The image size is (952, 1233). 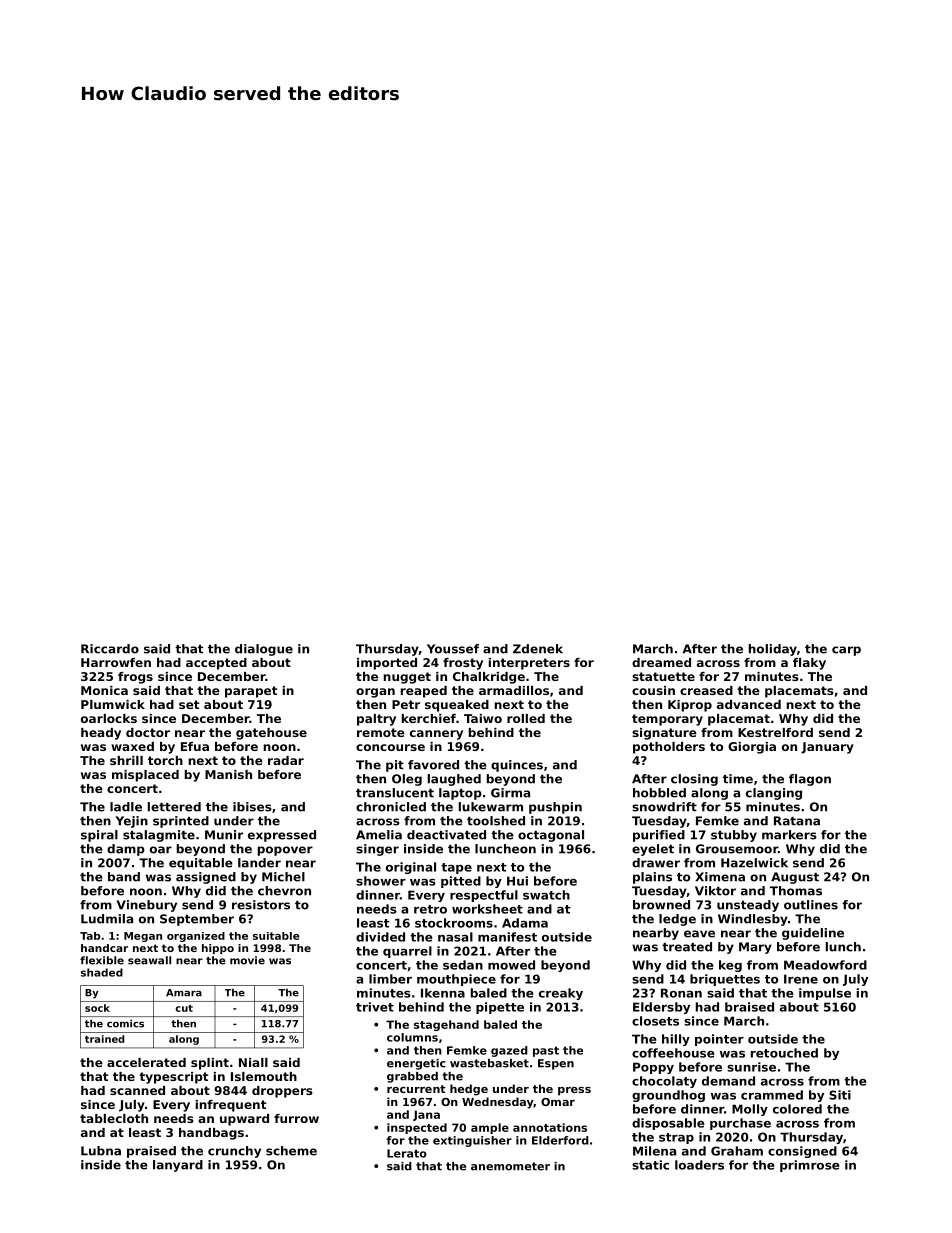 I want to click on gatehouse, so click(x=271, y=734).
